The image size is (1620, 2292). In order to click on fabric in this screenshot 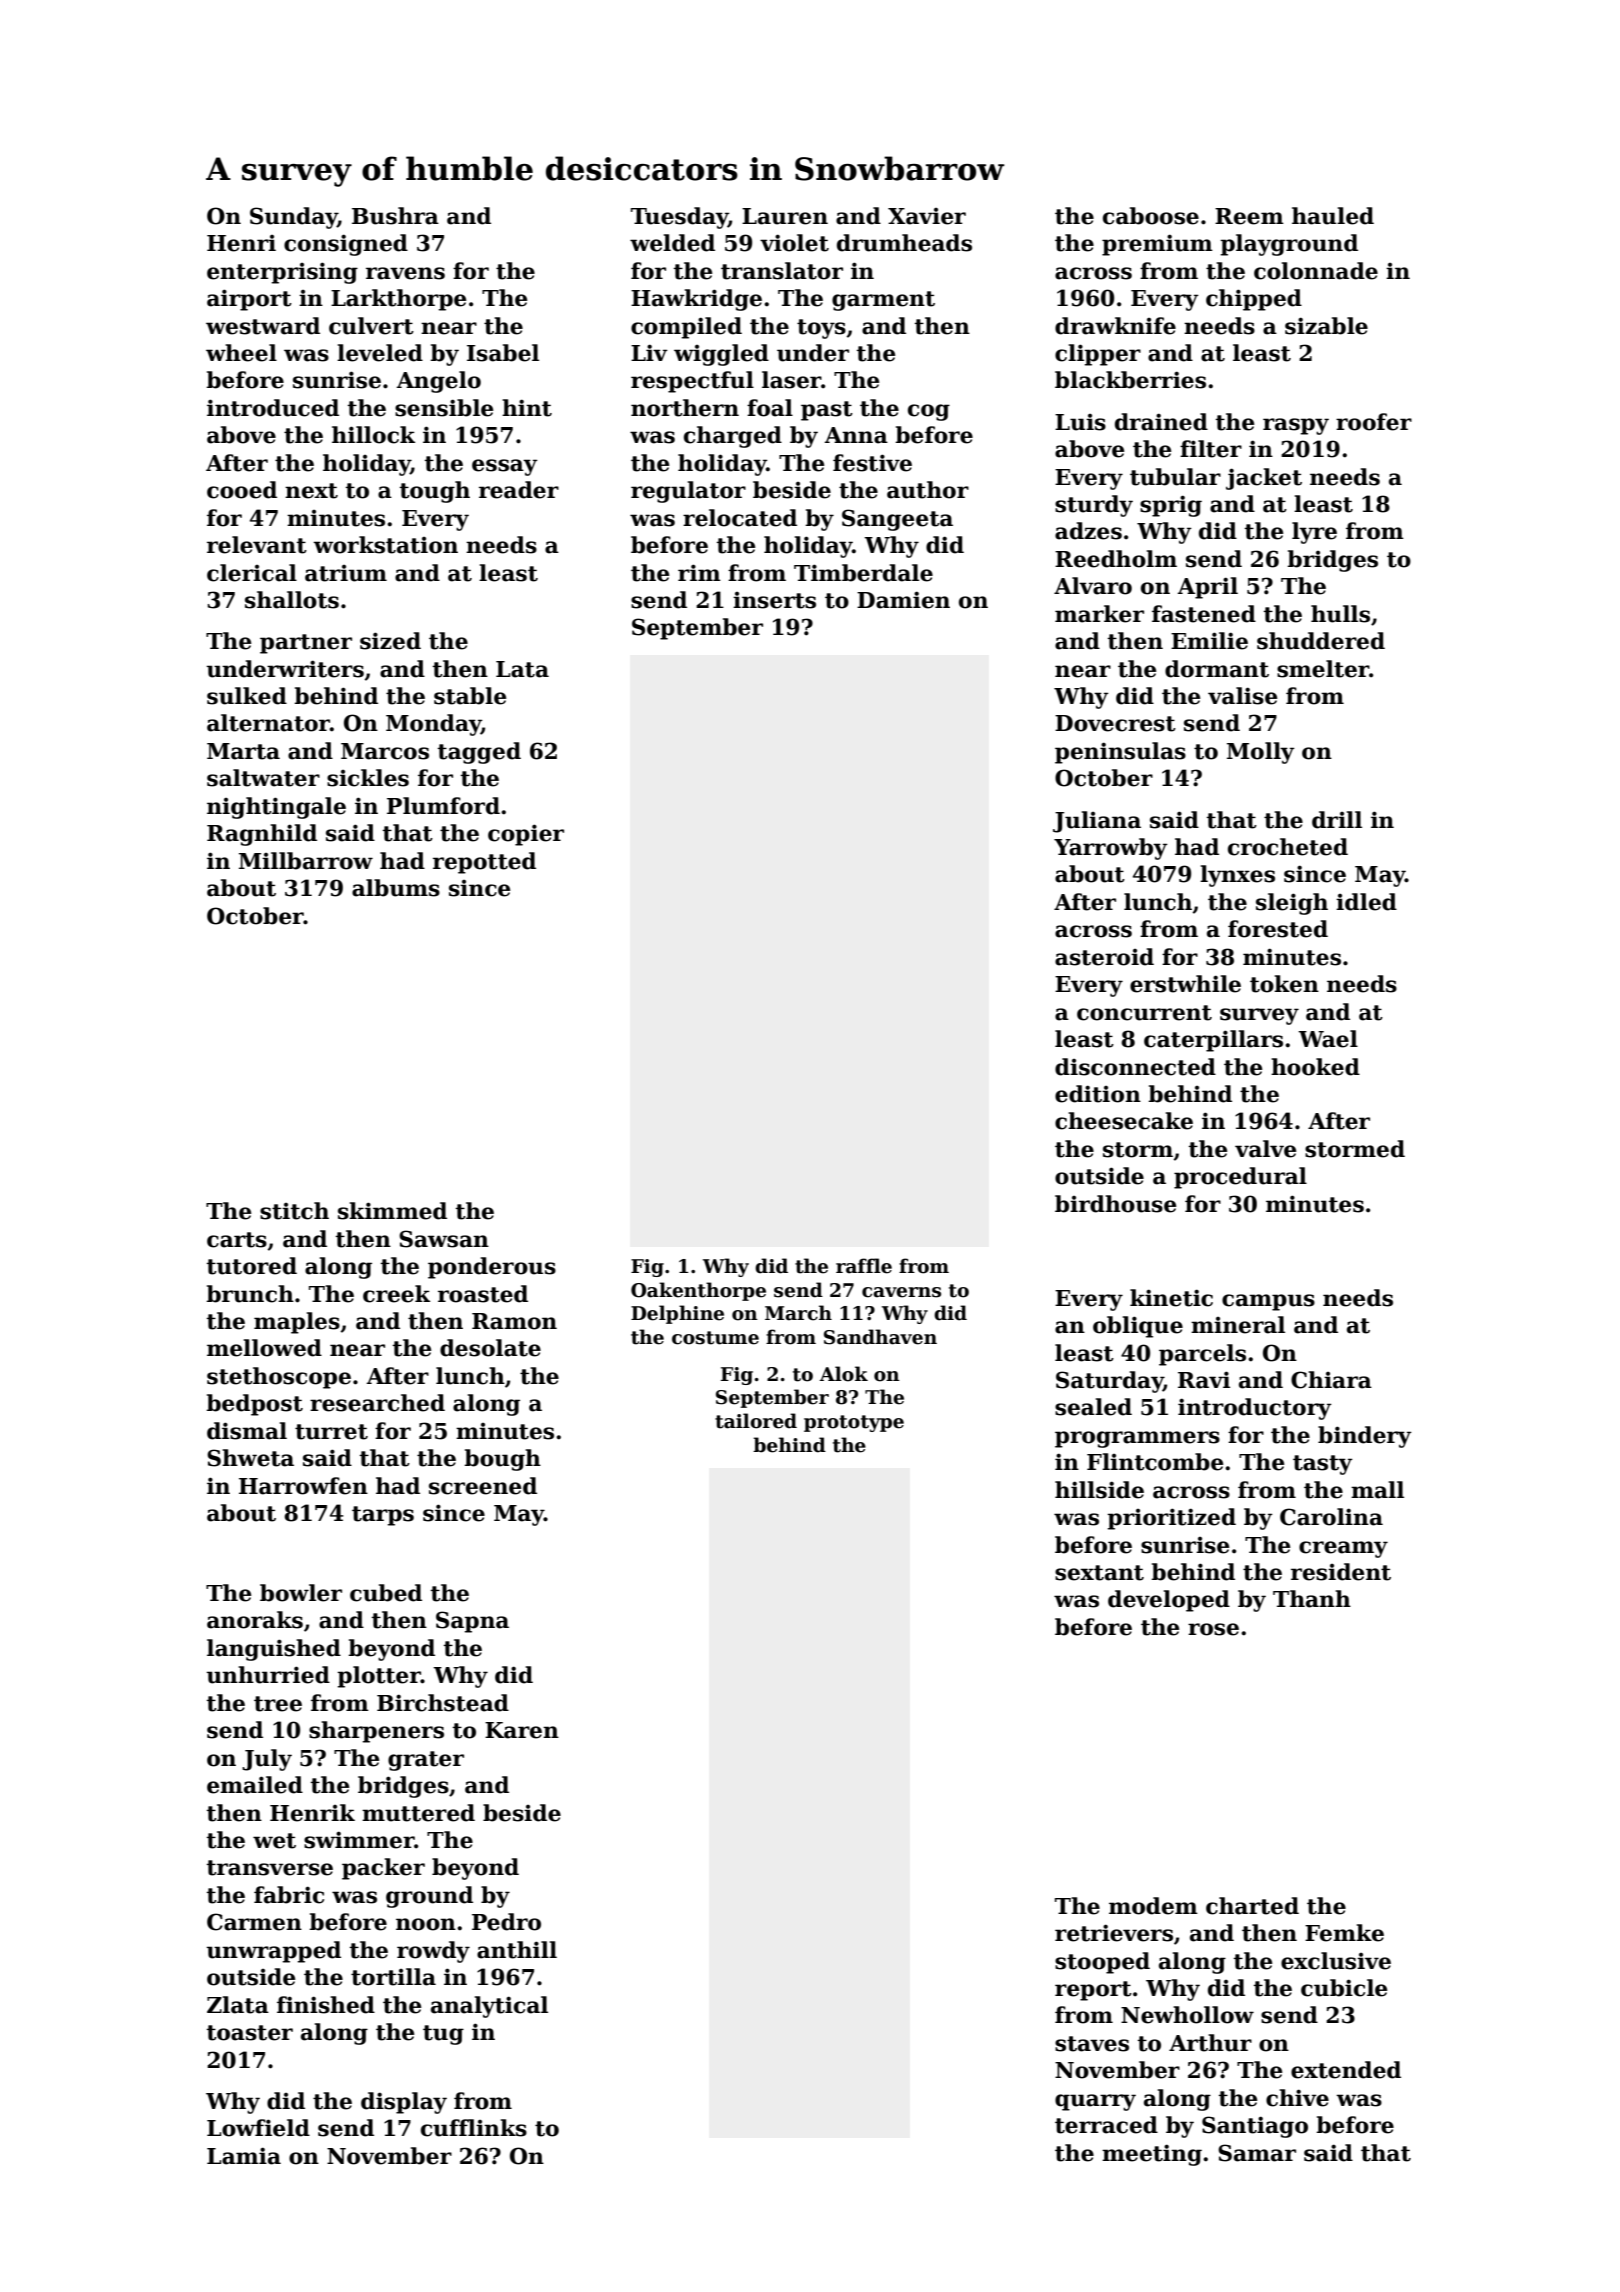, I will do `click(289, 1895)`.
